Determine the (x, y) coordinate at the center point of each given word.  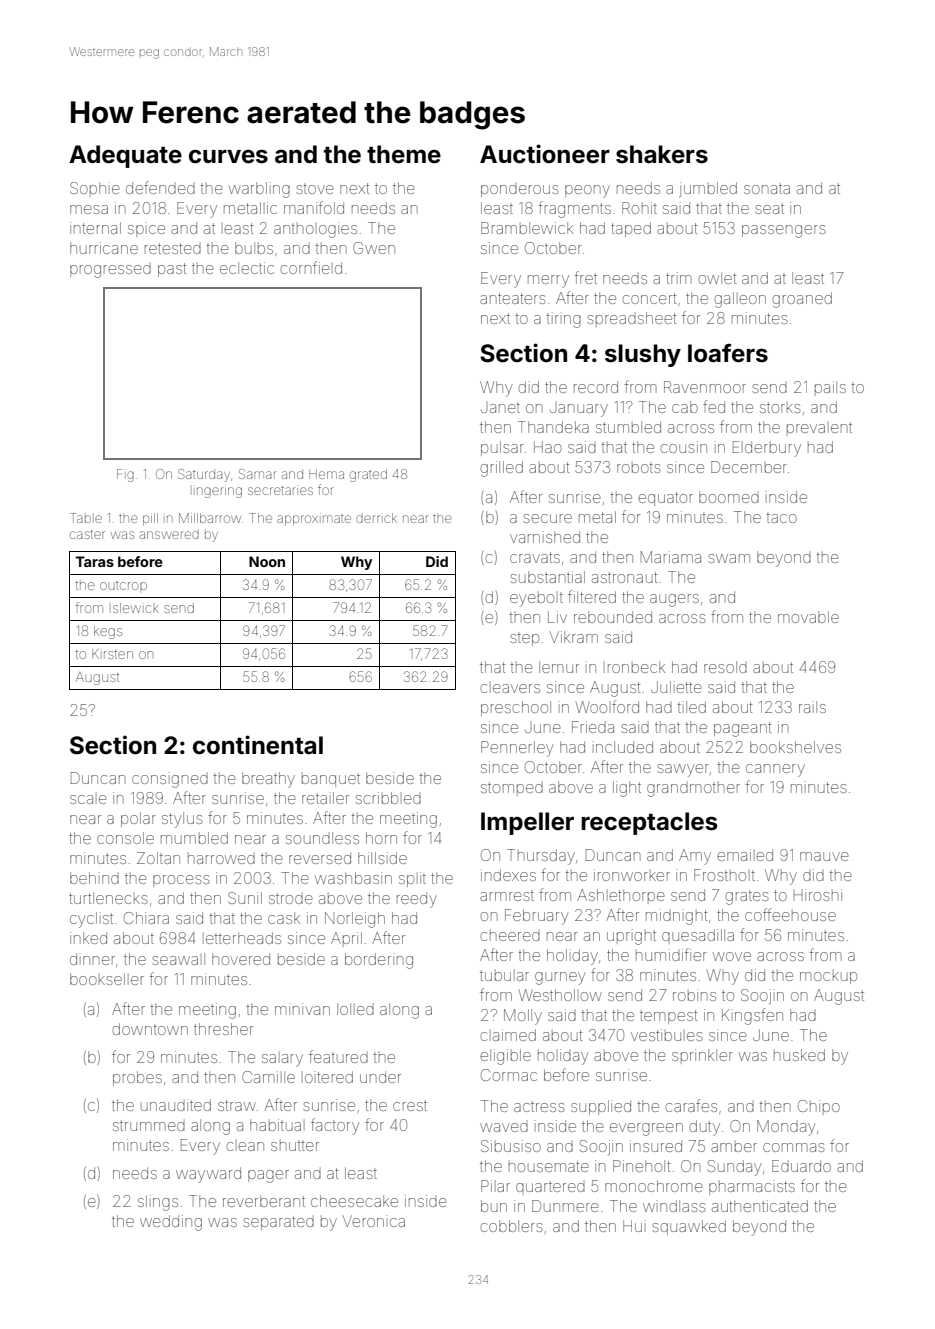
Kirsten (112, 654)
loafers (728, 353)
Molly (523, 1017)
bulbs (254, 248)
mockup (828, 977)
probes (137, 1078)
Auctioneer (545, 154)
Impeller (527, 823)
